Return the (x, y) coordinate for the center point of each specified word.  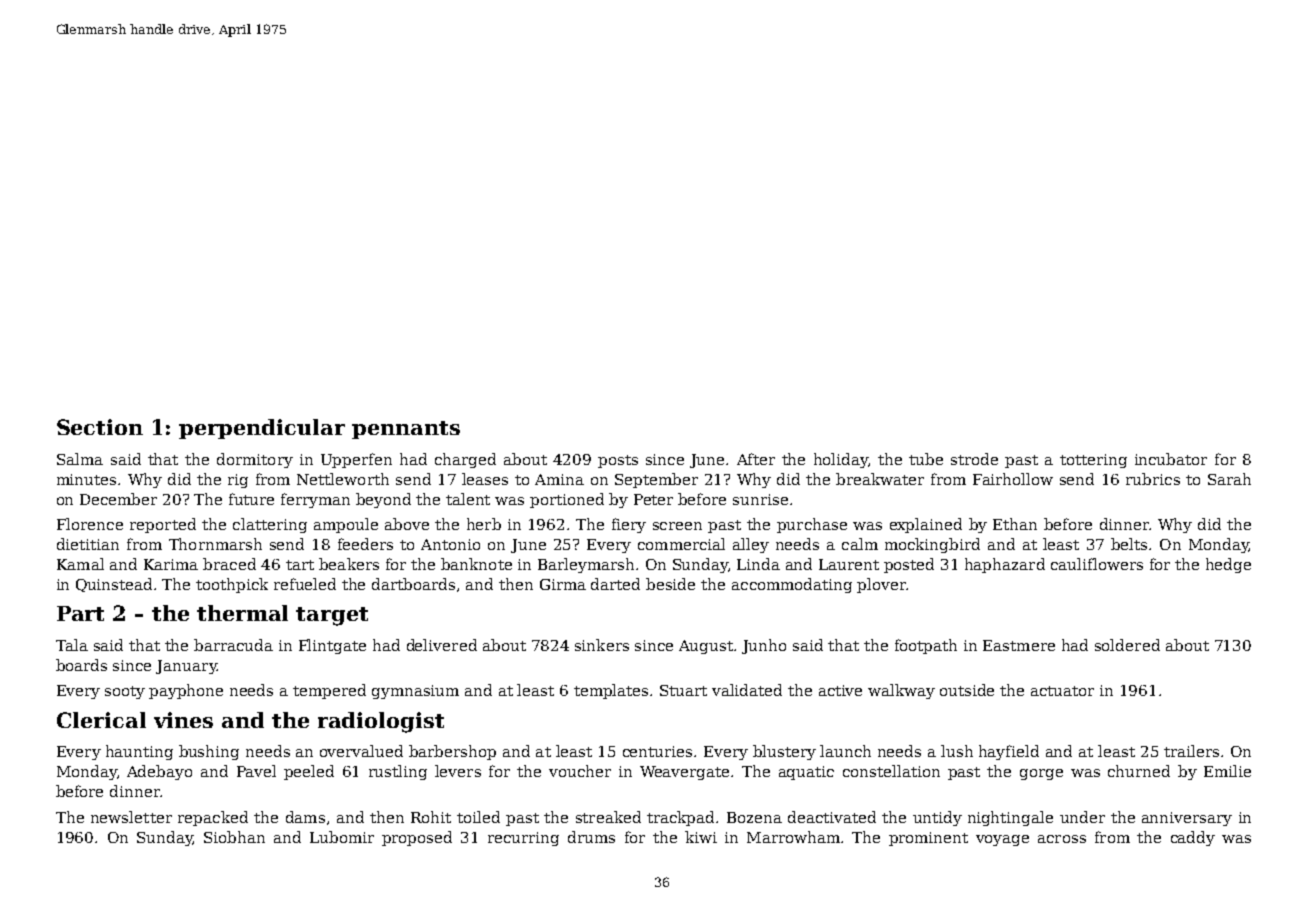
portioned (567, 500)
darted (615, 584)
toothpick (232, 585)
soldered (1127, 645)
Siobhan (234, 837)
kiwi (701, 837)
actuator (1062, 691)
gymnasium (415, 692)
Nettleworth (343, 479)
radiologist (381, 722)
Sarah (1229, 479)
